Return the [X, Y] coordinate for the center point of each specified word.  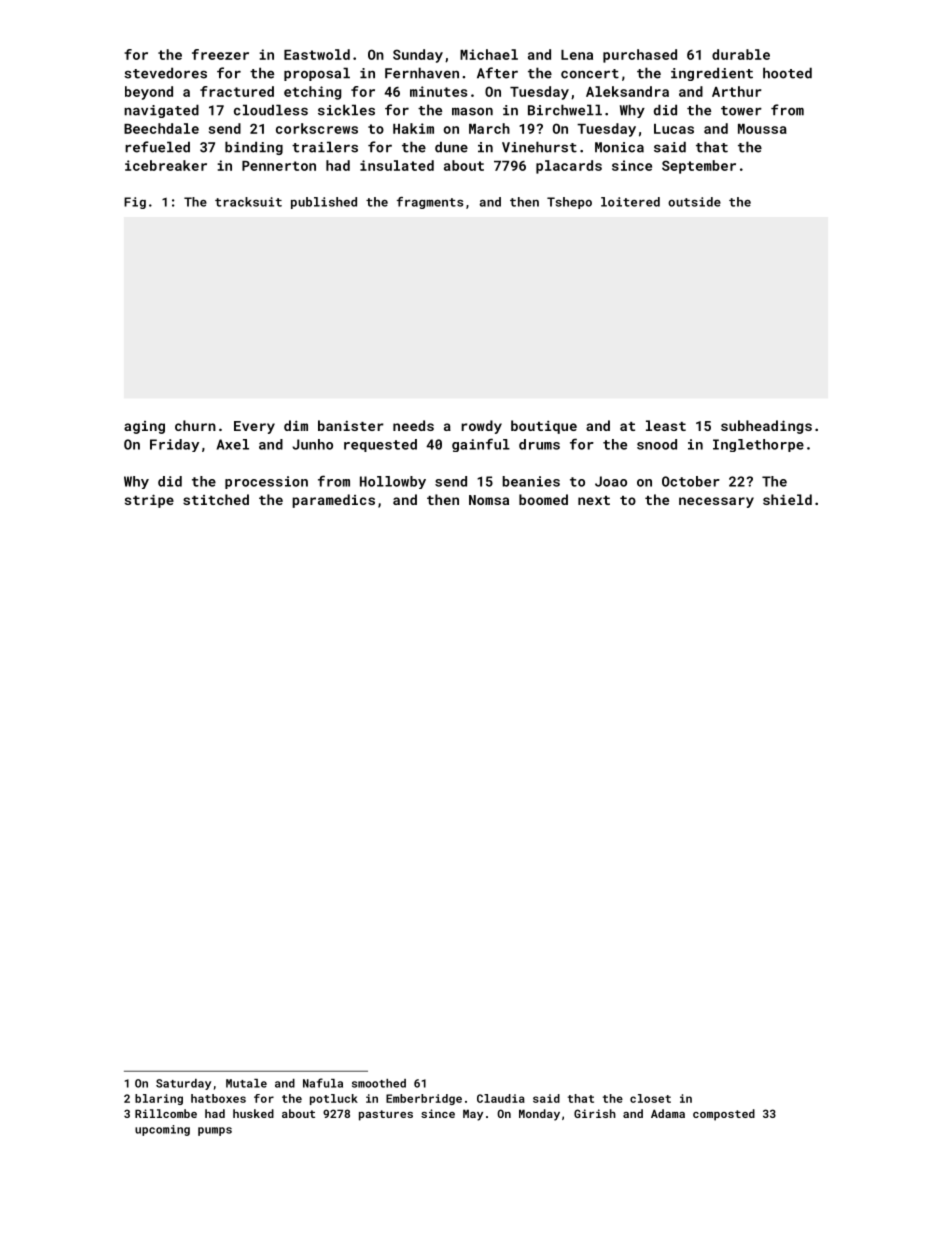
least [666, 425]
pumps [215, 1131]
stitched [216, 499]
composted [724, 1115]
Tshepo [569, 203]
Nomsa [489, 500]
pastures [386, 1115]
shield [787, 499]
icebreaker [166, 165]
